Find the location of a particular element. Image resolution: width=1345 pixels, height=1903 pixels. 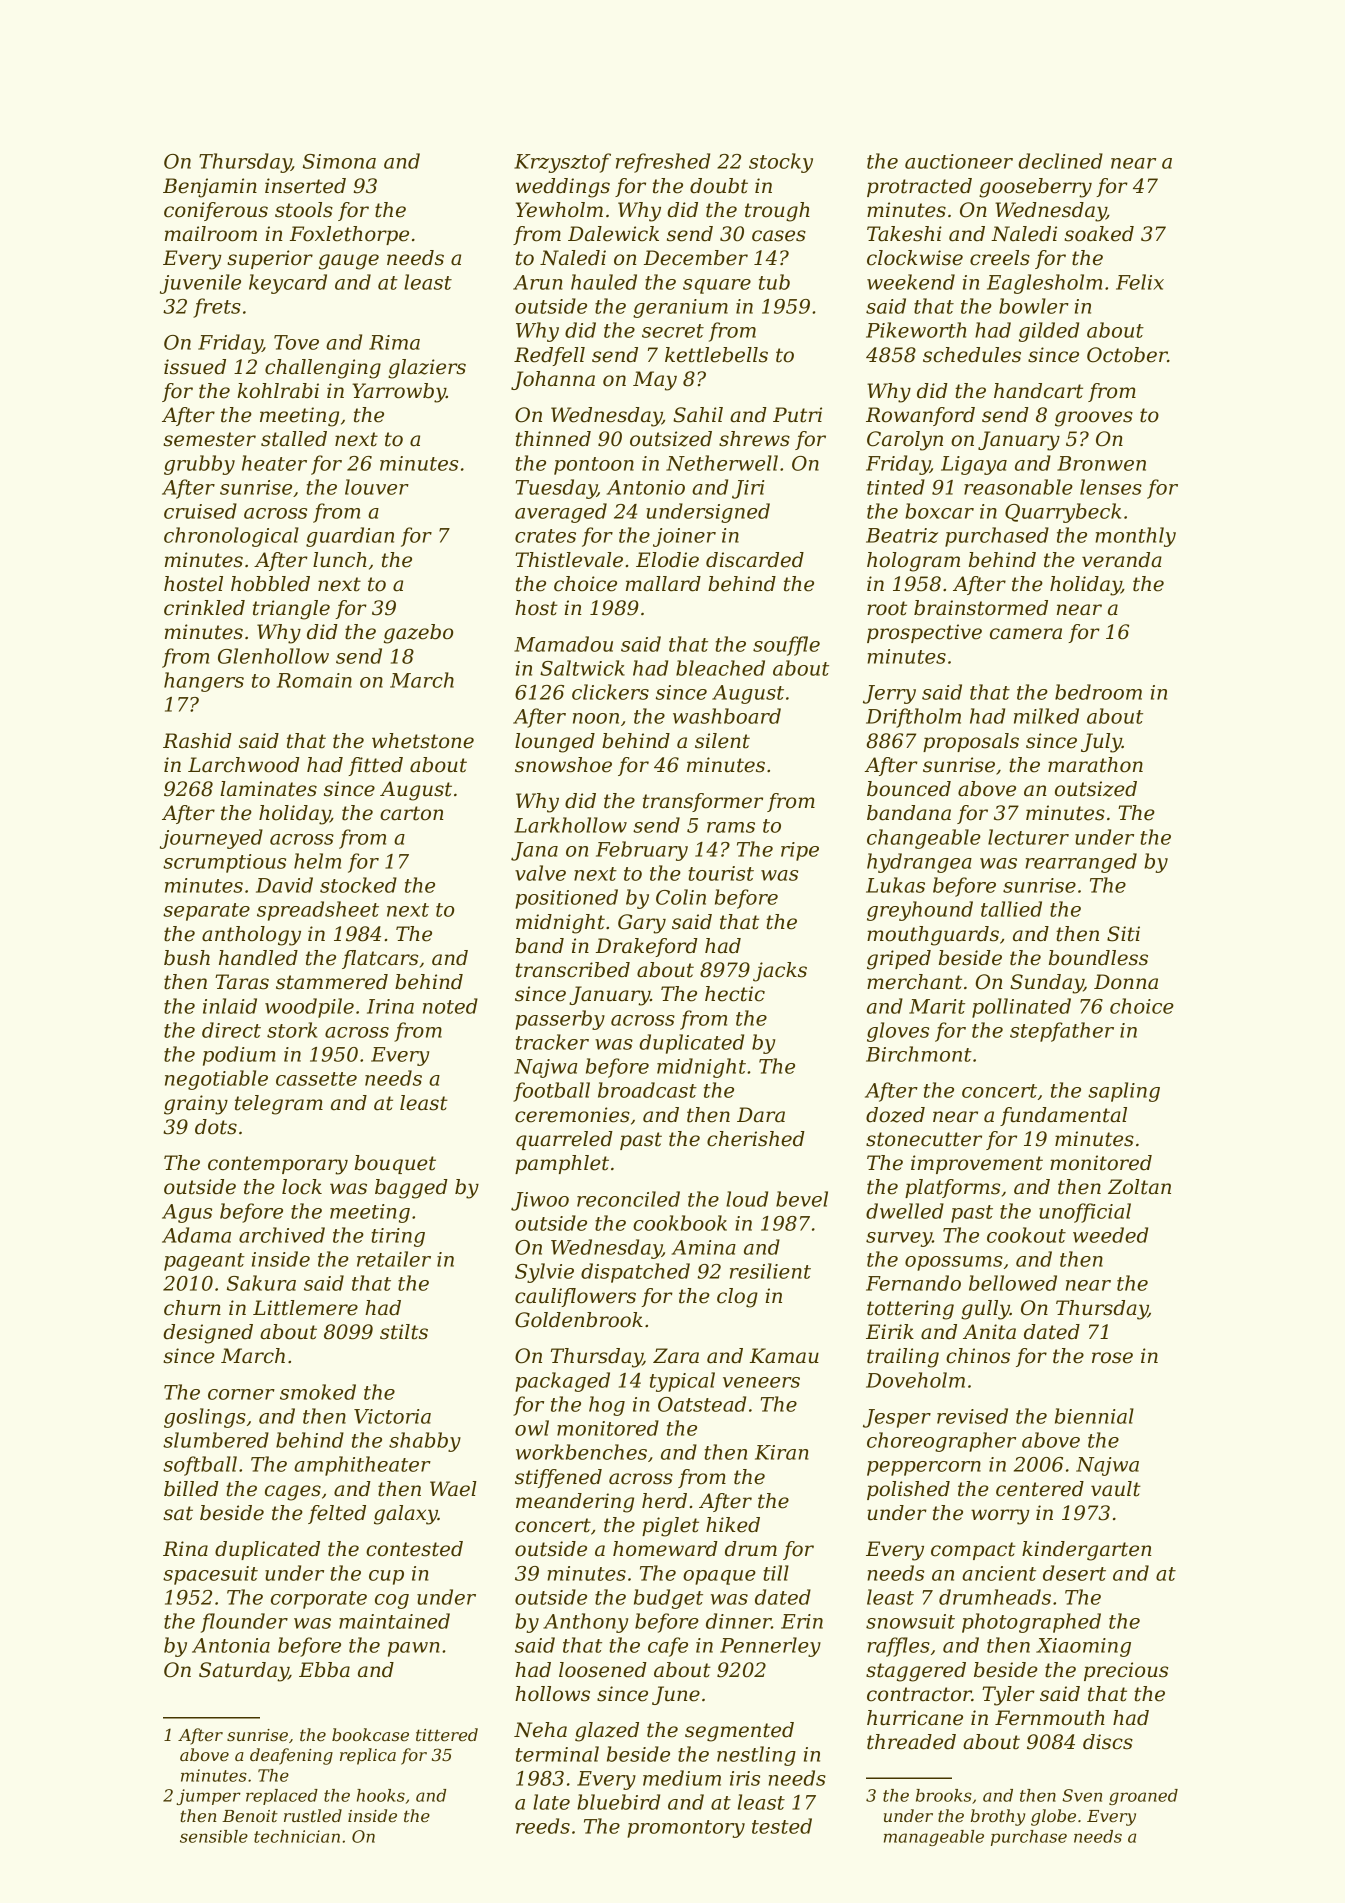

Tyler is located at coordinates (1008, 1696).
